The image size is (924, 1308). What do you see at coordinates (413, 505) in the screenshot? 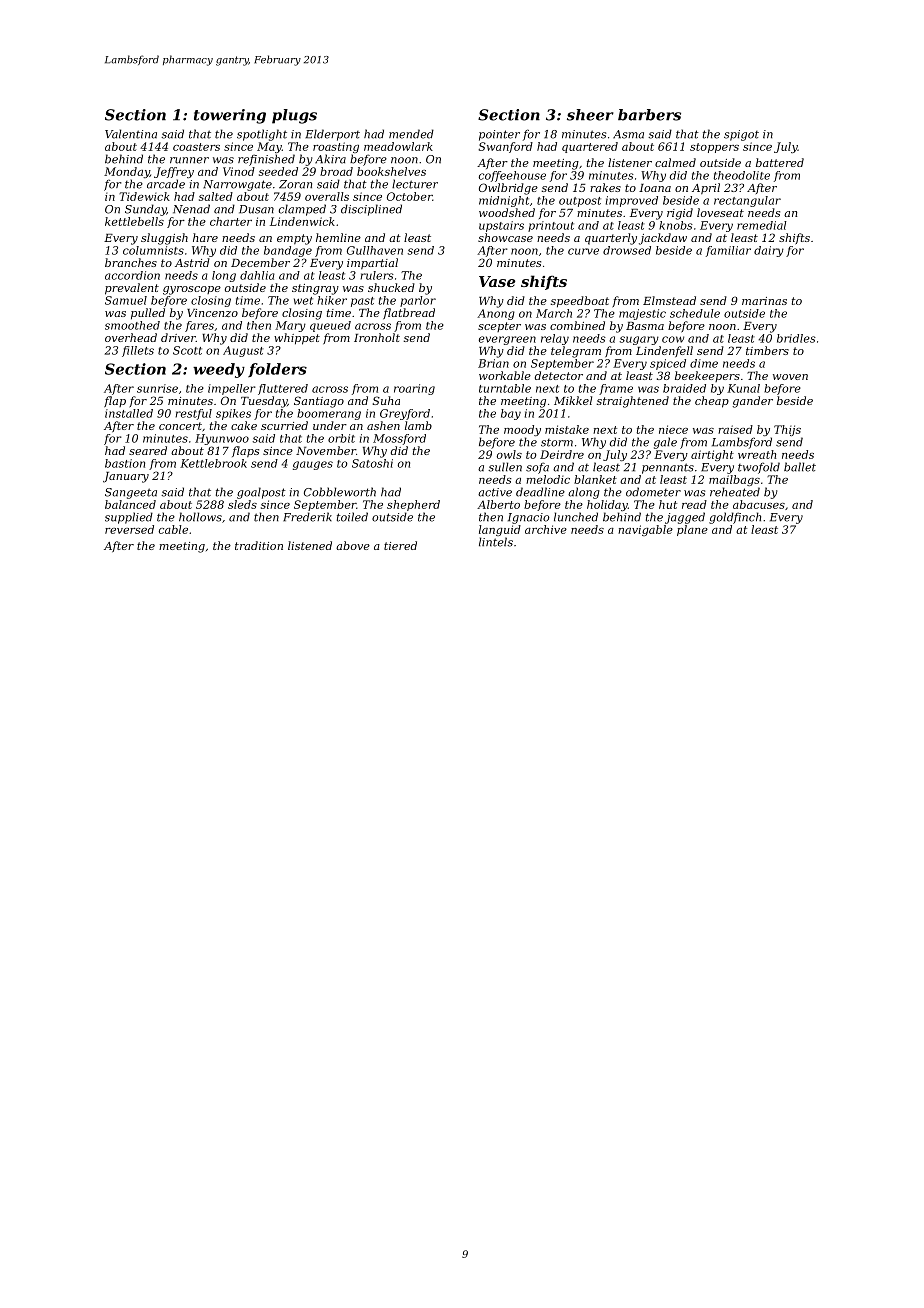
I see `shepherd` at bounding box center [413, 505].
